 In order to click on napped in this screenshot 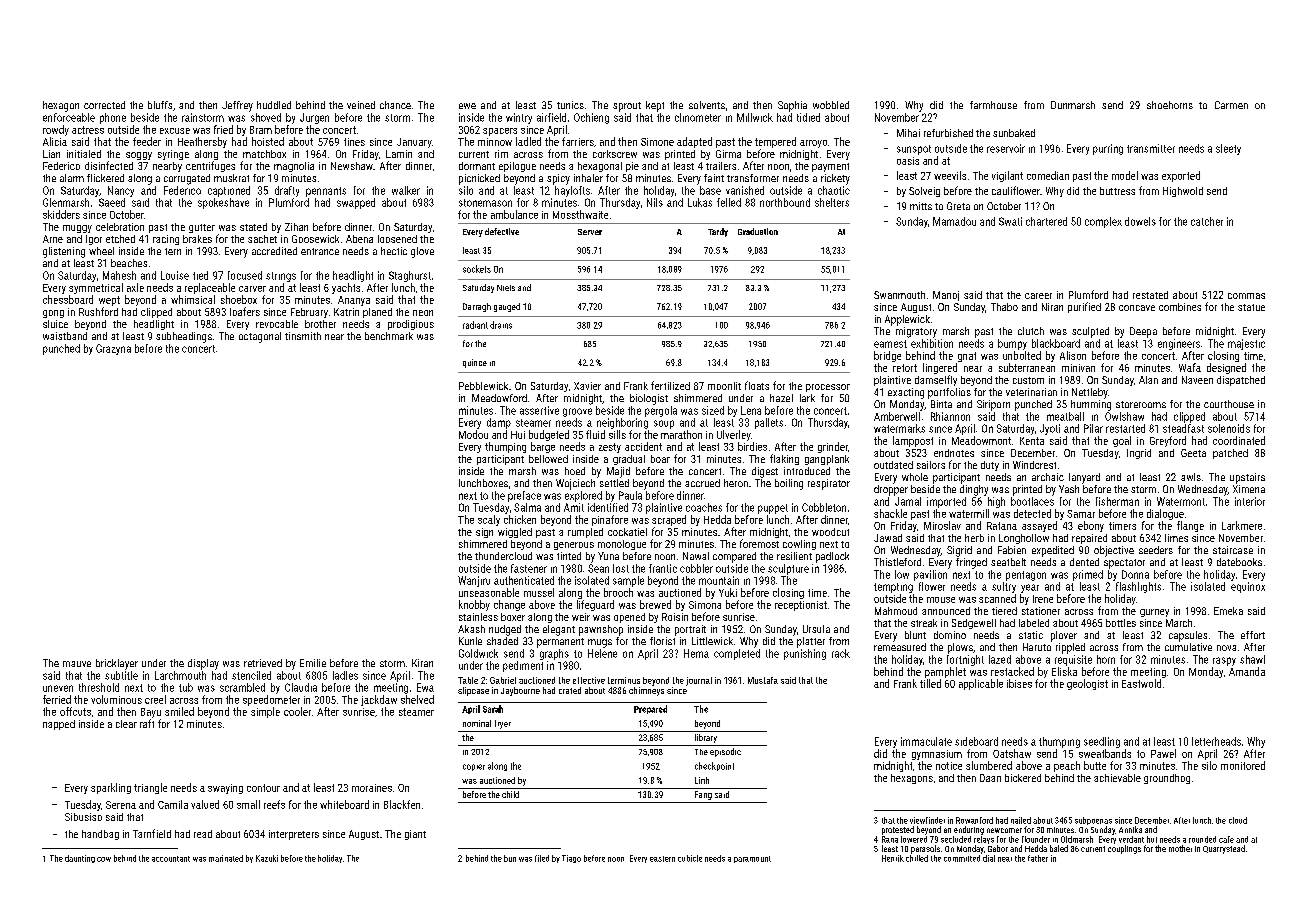, I will do `click(59, 725)`.
